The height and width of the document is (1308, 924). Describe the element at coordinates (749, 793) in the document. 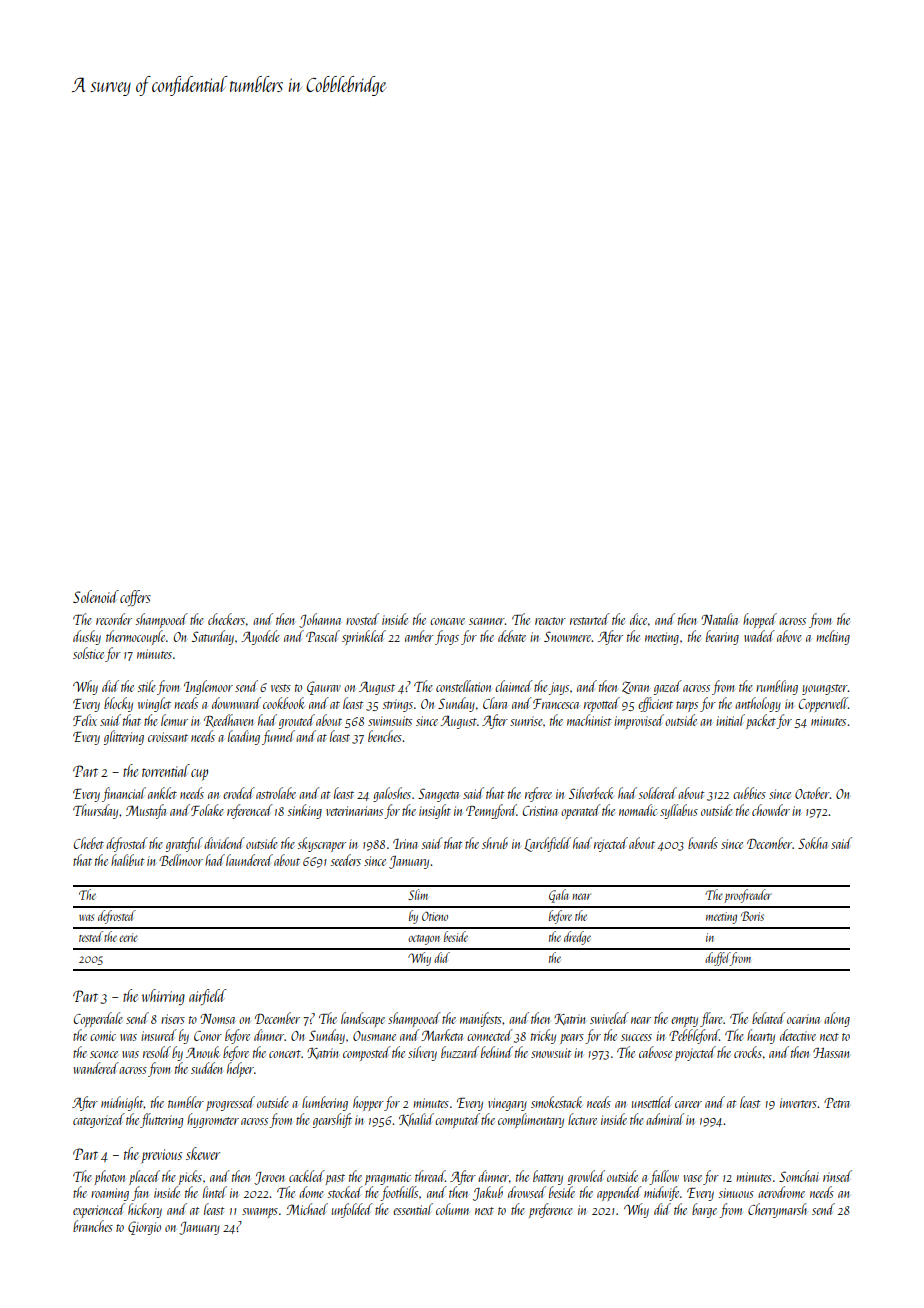

I see `cubbies` at that location.
